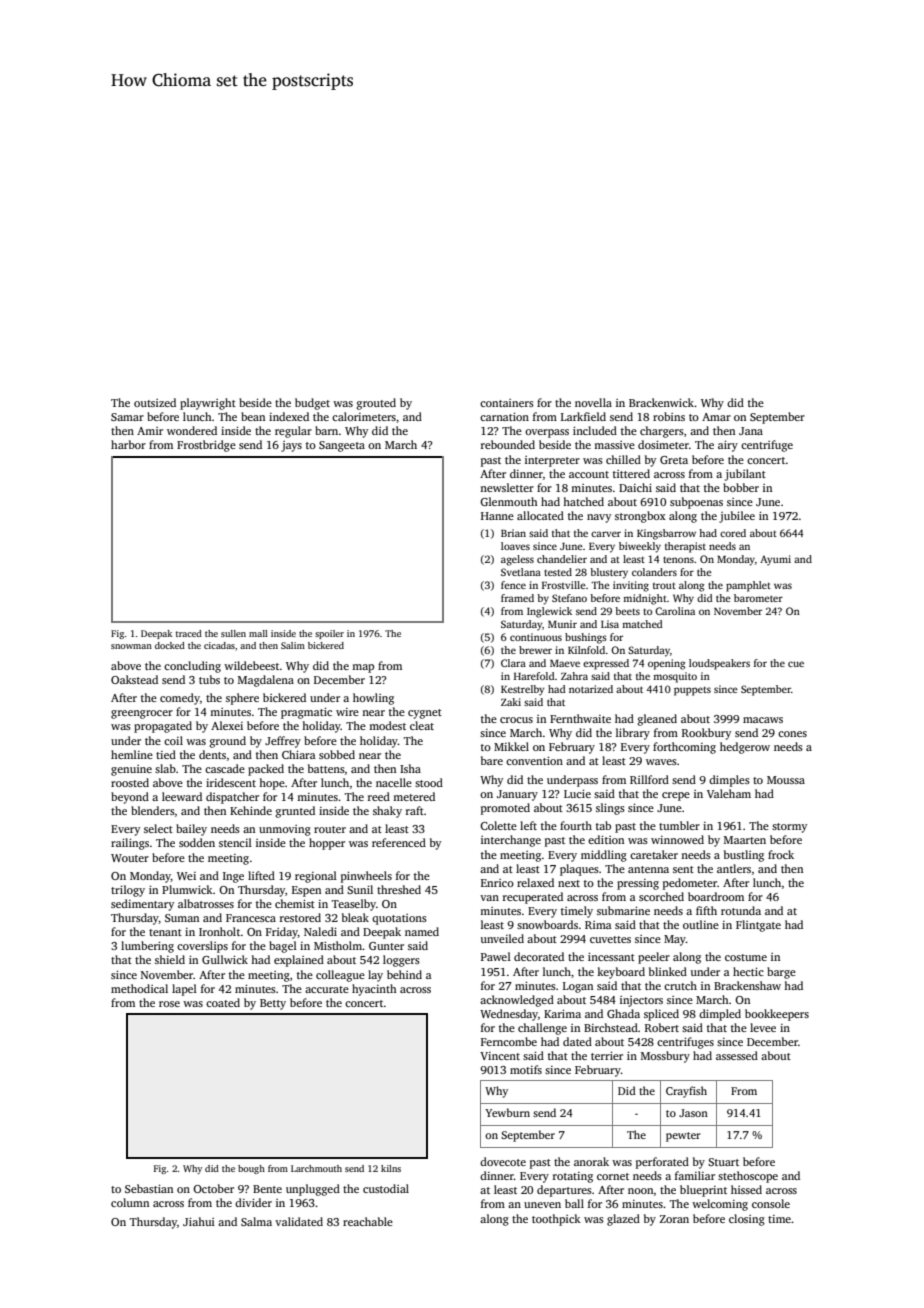  I want to click on column, so click(130, 1202).
